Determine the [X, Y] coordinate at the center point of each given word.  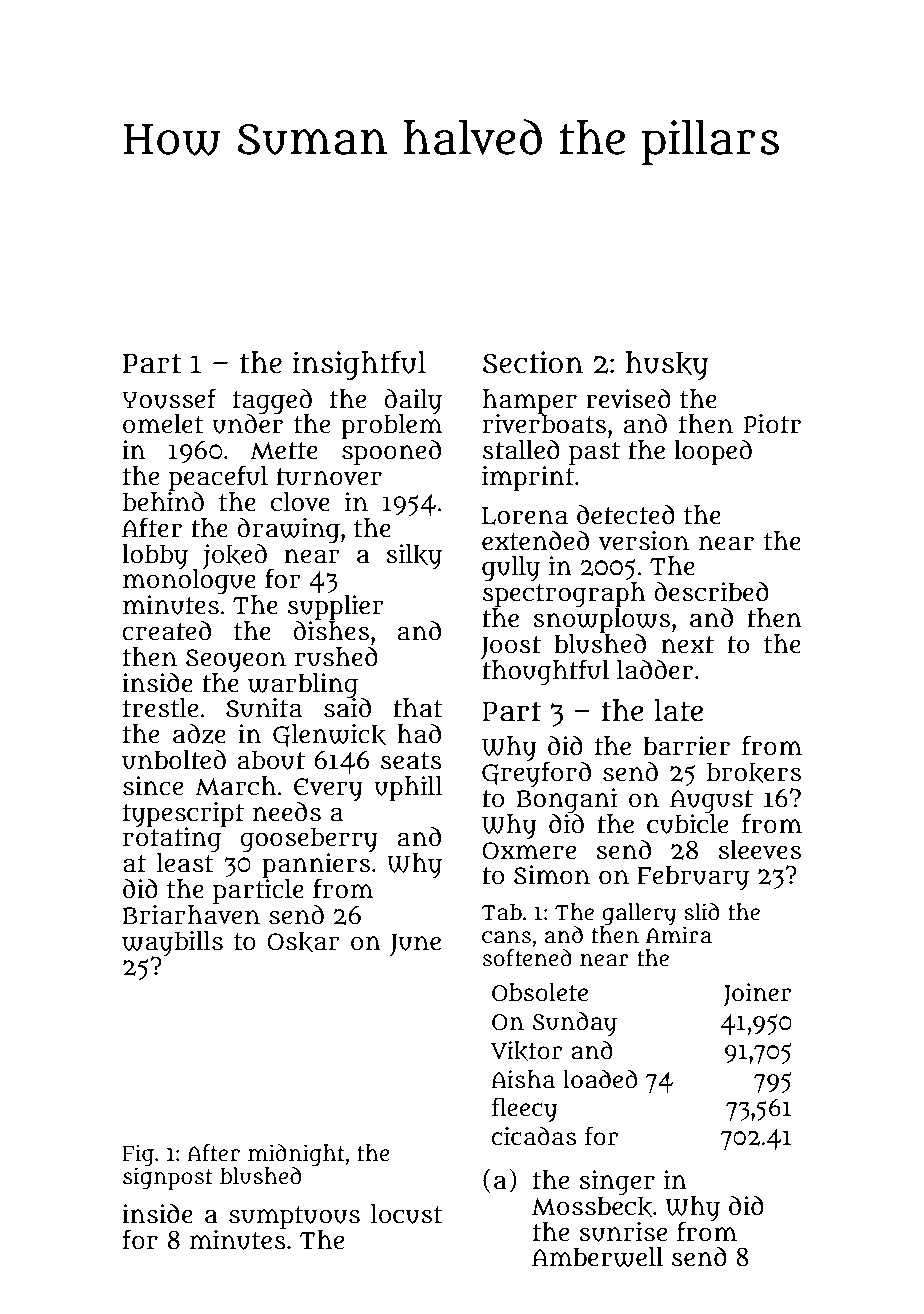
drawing [288, 530]
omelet [163, 424]
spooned [391, 453]
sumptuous [294, 1218]
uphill [408, 789]
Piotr [772, 424]
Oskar [303, 941]
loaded [600, 1079]
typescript [183, 814]
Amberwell [597, 1257]
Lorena [525, 516]
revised [628, 399]
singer [617, 1183]
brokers [753, 772]
